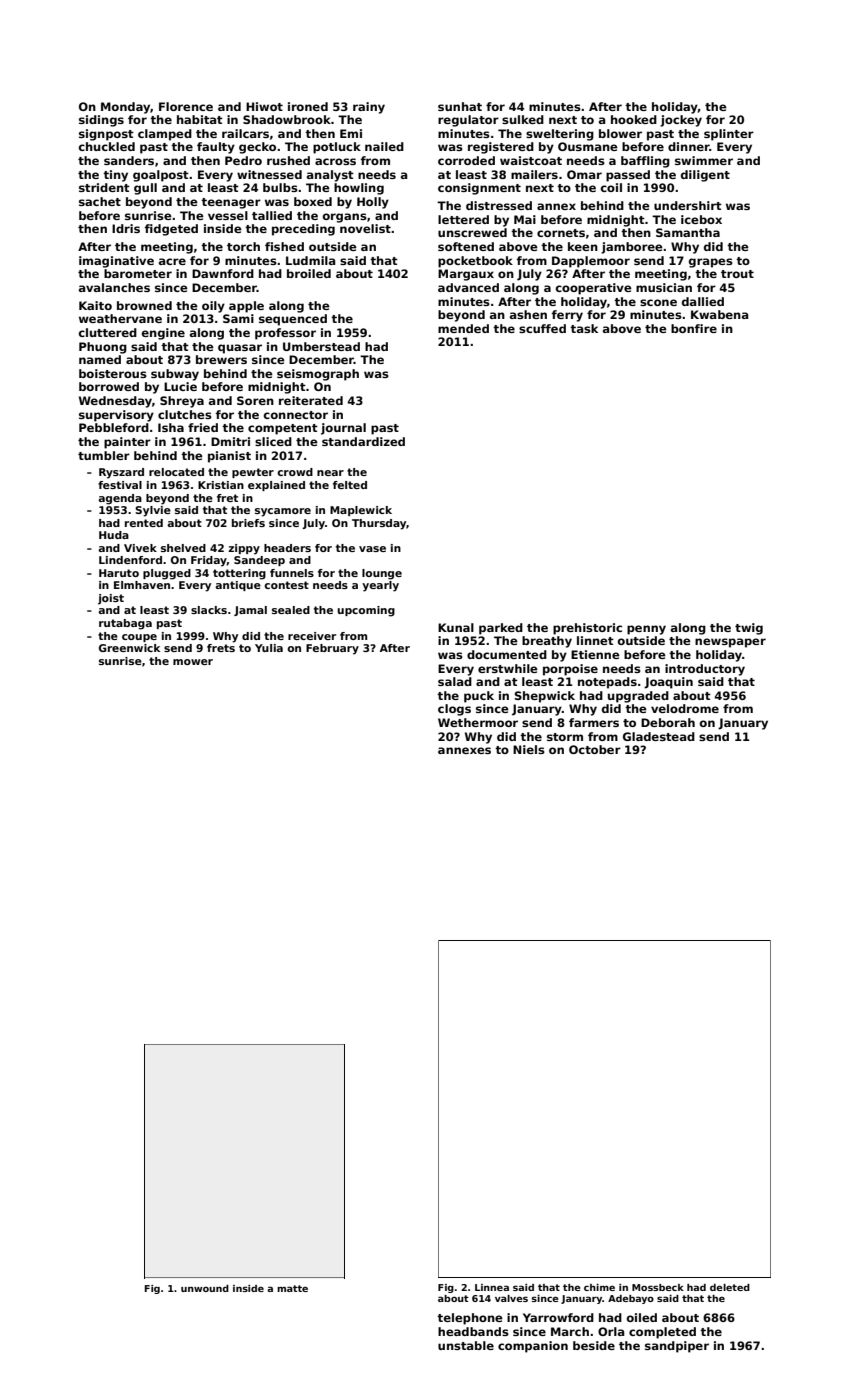 The width and height of the screenshot is (849, 1400). What do you see at coordinates (216, 148) in the screenshot?
I see `faulty` at bounding box center [216, 148].
